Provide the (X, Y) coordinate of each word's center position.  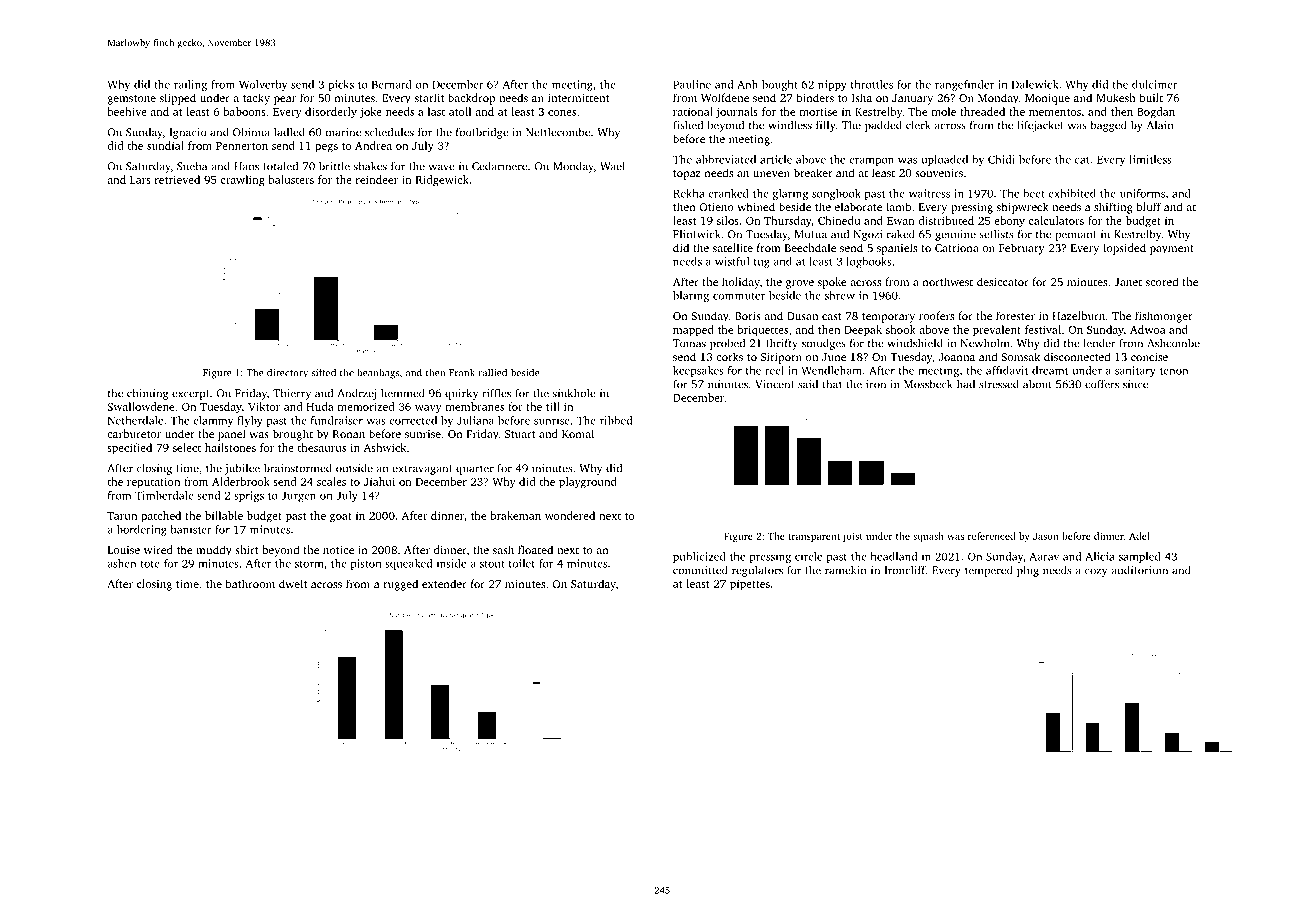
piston (366, 564)
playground (588, 483)
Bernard (392, 84)
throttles (872, 84)
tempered (988, 571)
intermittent (578, 98)
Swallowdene (140, 406)
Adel (1139, 536)
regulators (757, 571)
